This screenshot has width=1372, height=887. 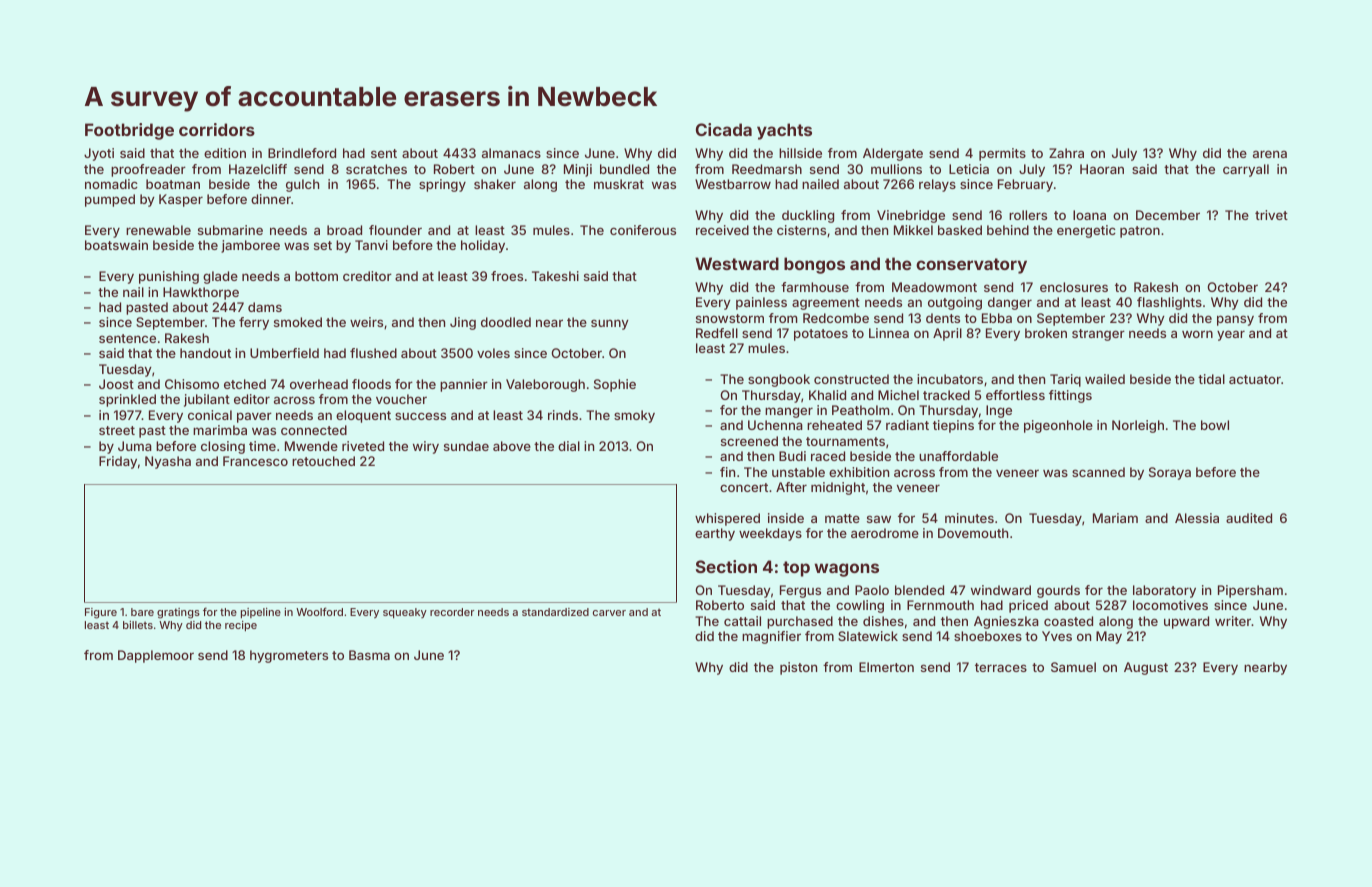 I want to click on Inge, so click(x=999, y=411).
